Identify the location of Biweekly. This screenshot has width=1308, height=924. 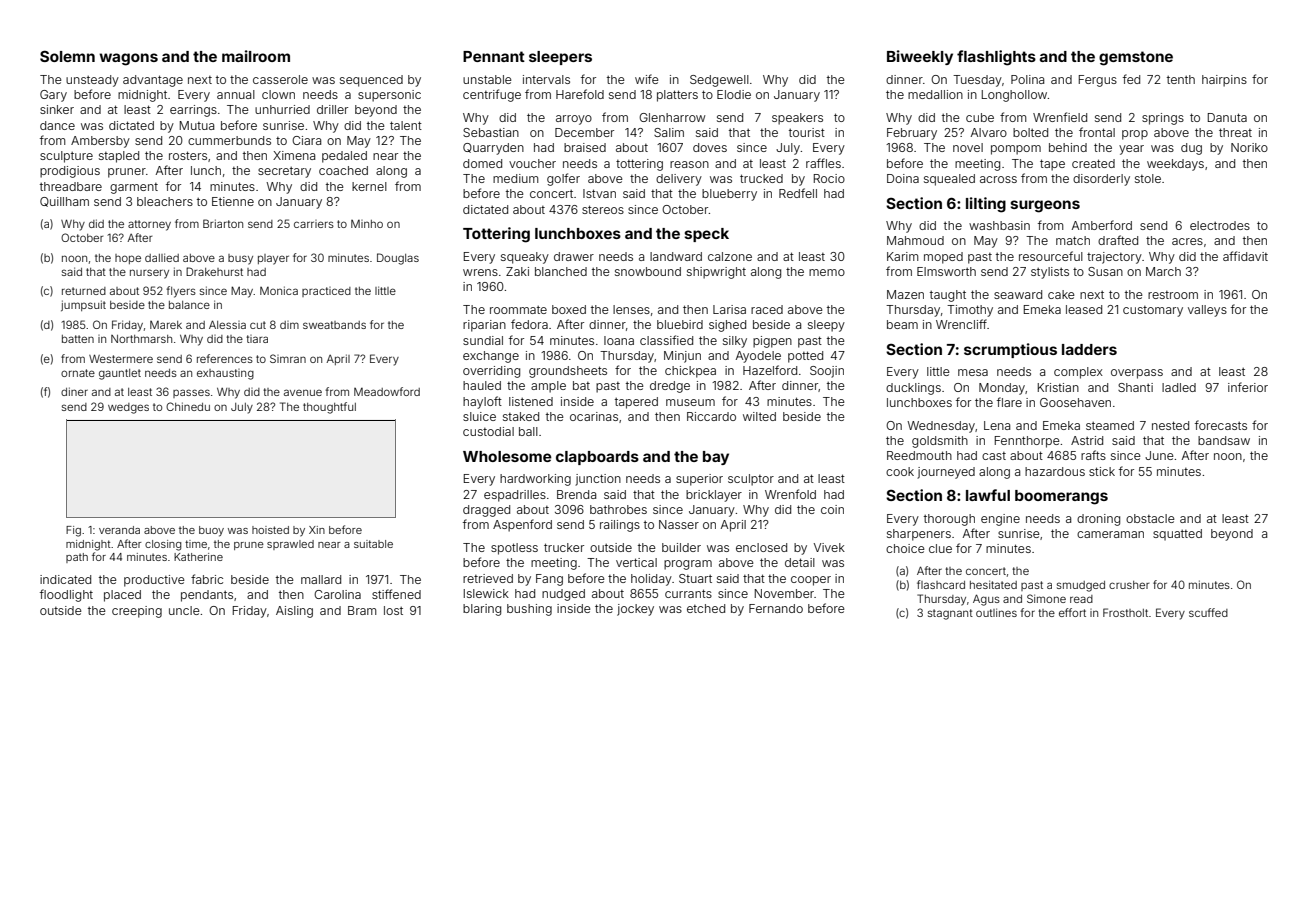
(920, 57).
